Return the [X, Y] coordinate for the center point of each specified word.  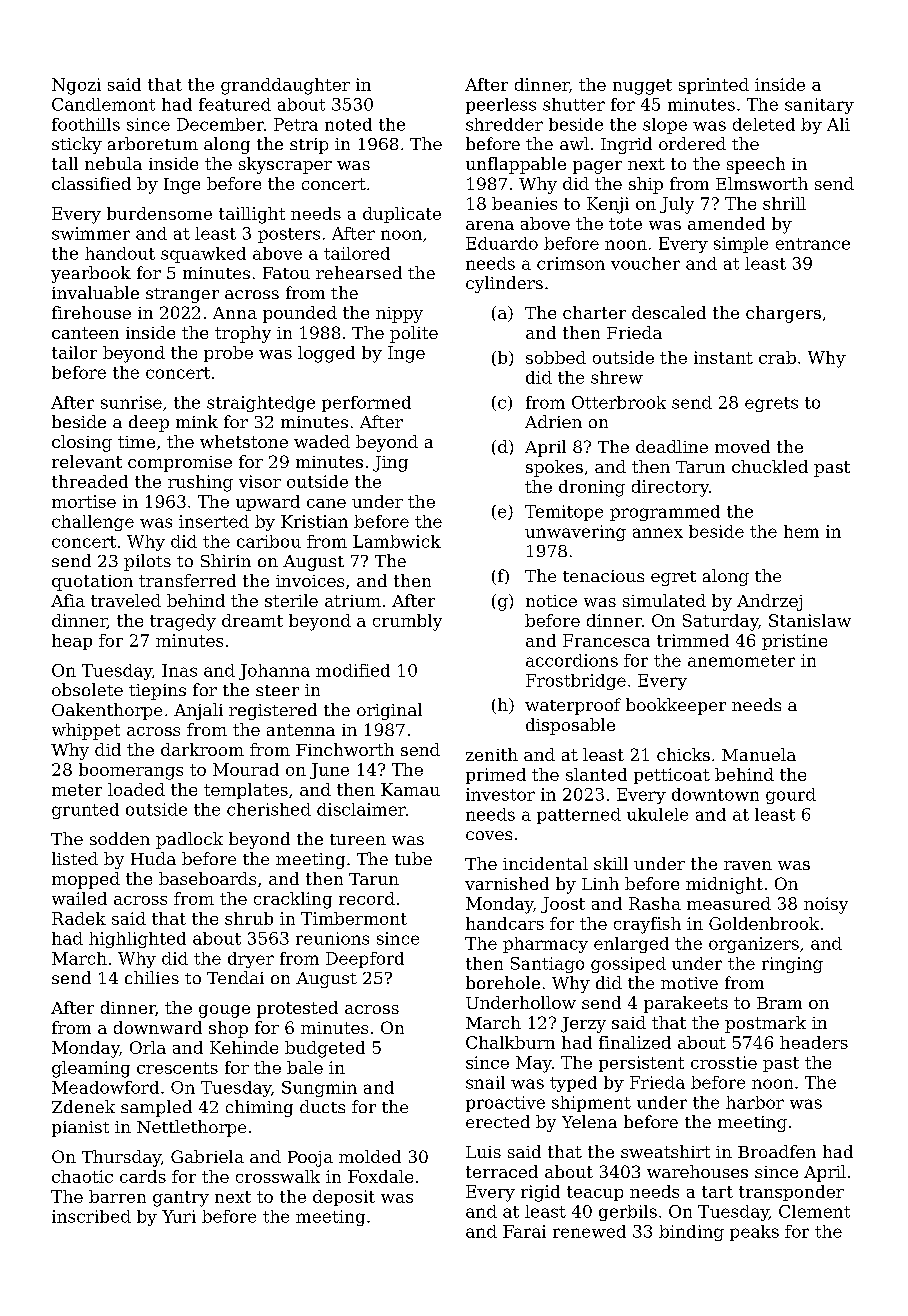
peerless [501, 106]
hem [801, 531]
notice [551, 601]
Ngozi [76, 86]
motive [689, 983]
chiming [259, 1108]
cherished [269, 809]
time [136, 442]
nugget [642, 87]
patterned [579, 816]
